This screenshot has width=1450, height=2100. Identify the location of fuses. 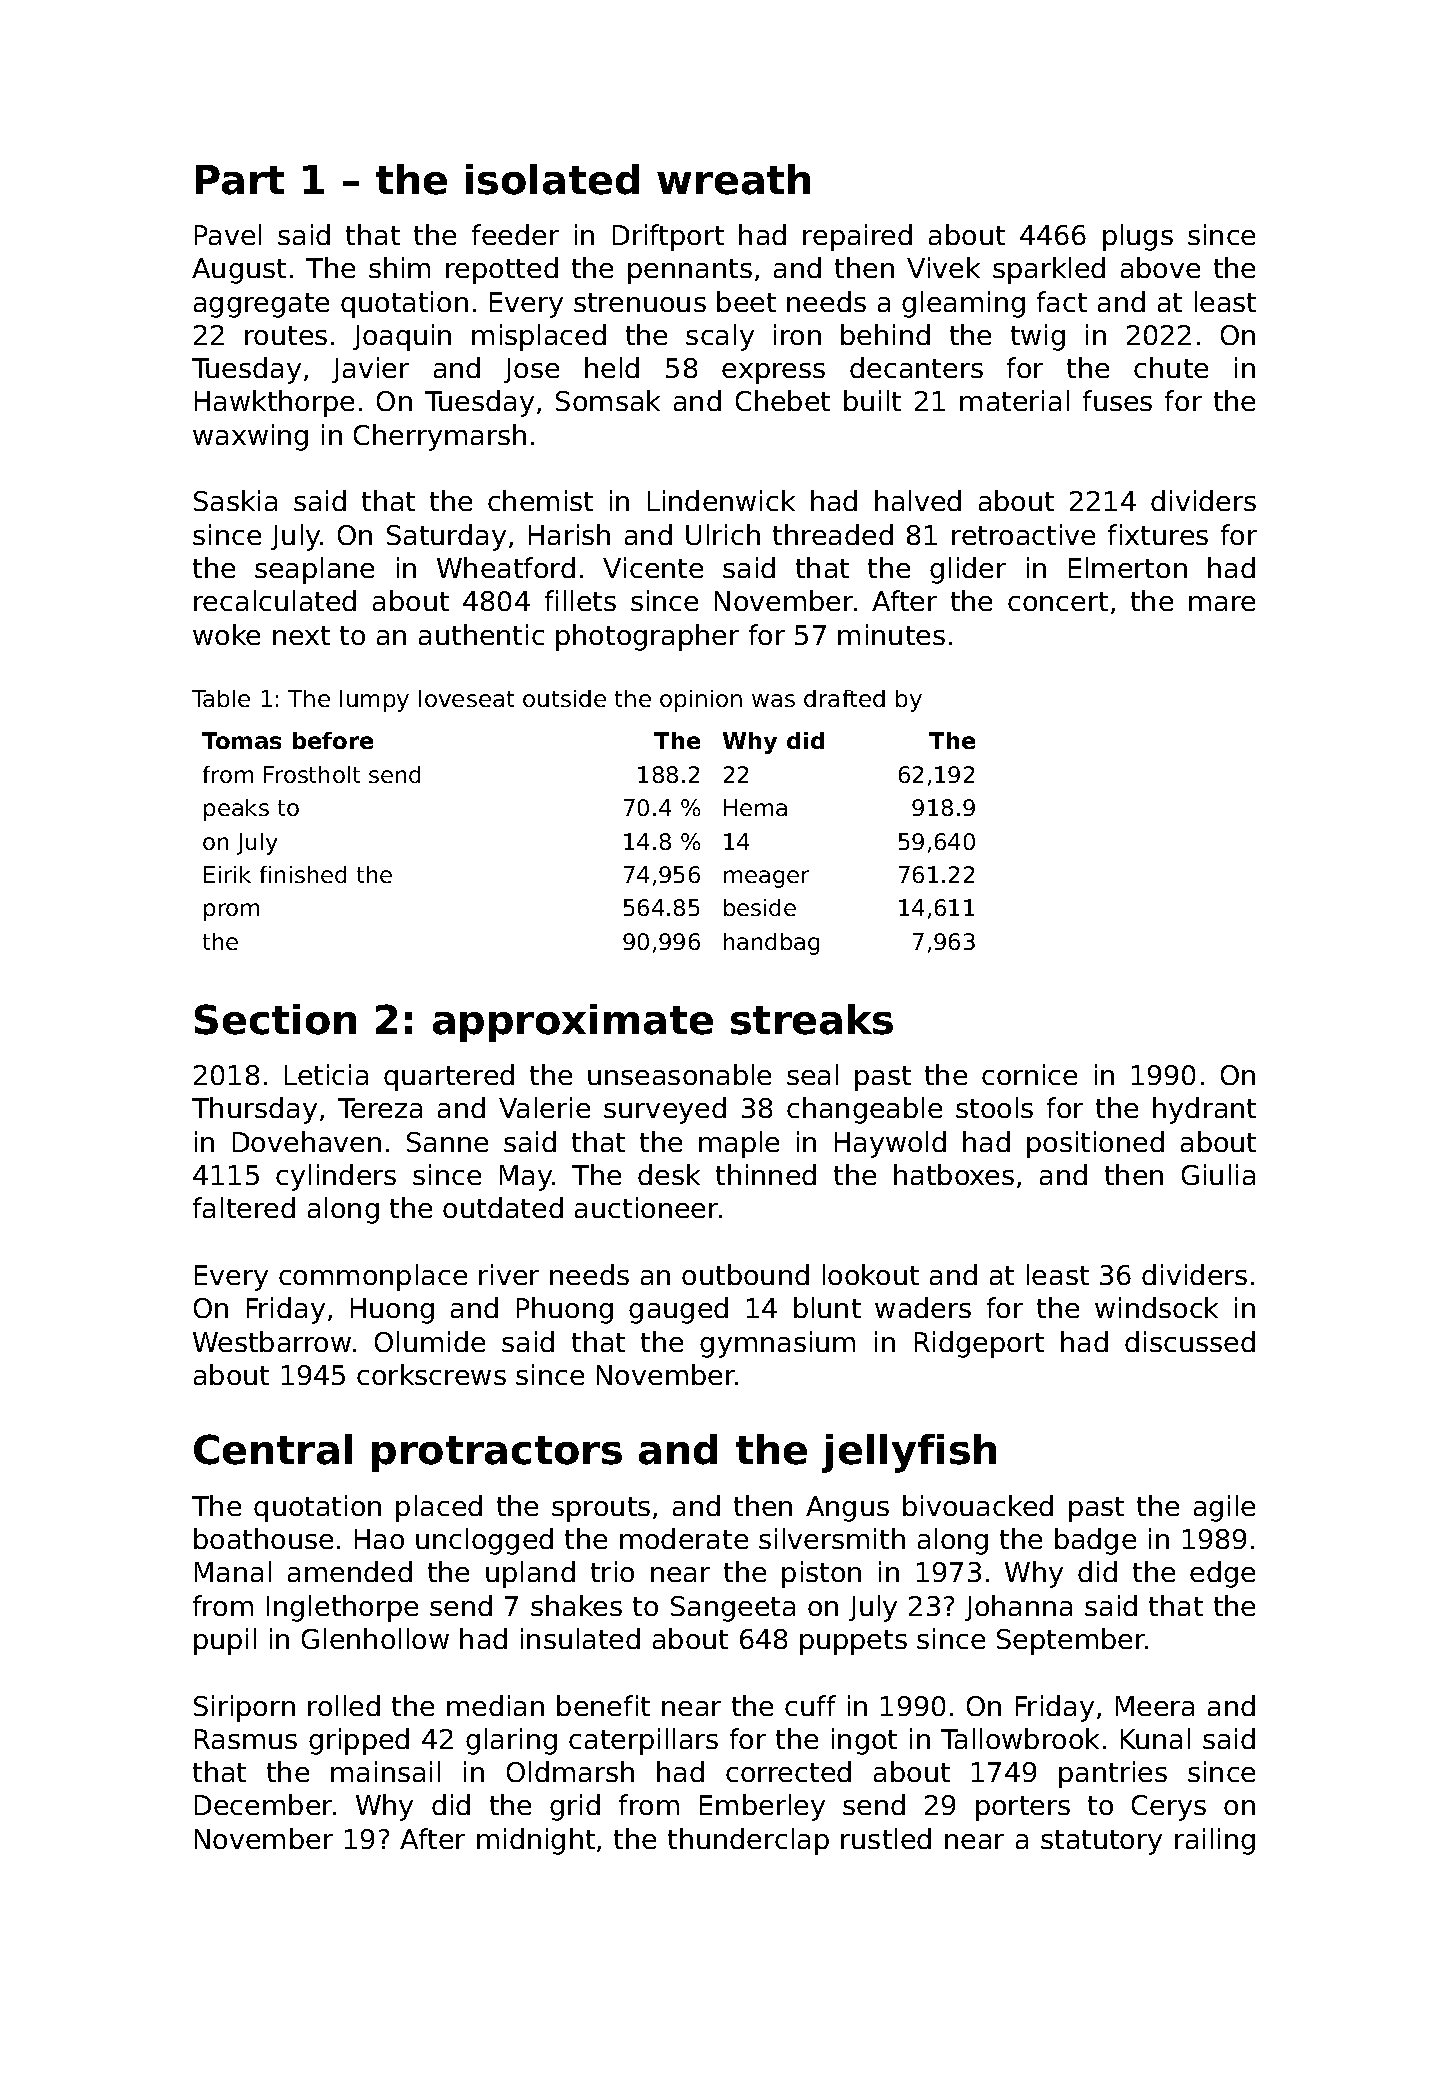
(1117, 400).
